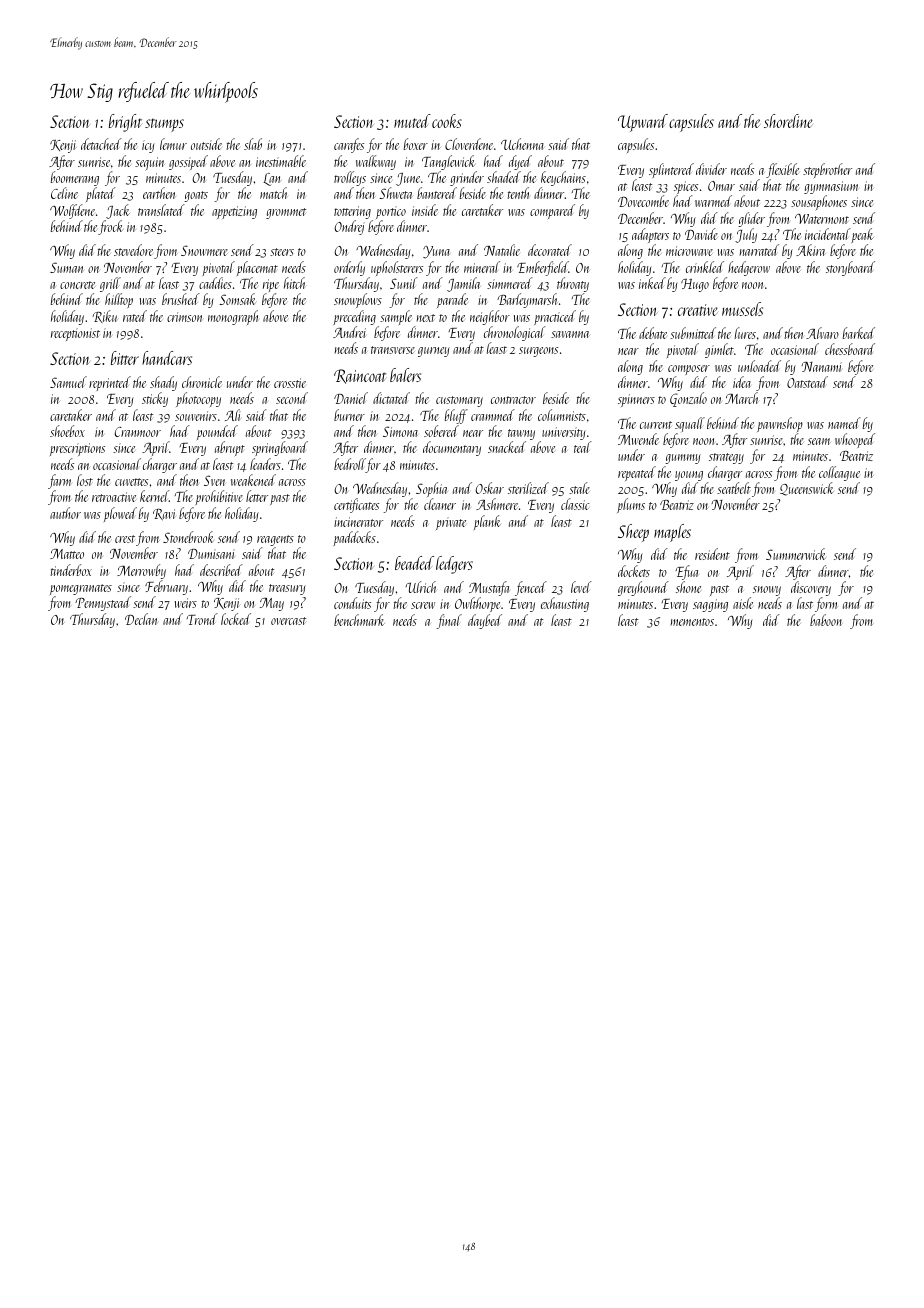 The width and height of the screenshot is (924, 1308). I want to click on baboon, so click(826, 620).
